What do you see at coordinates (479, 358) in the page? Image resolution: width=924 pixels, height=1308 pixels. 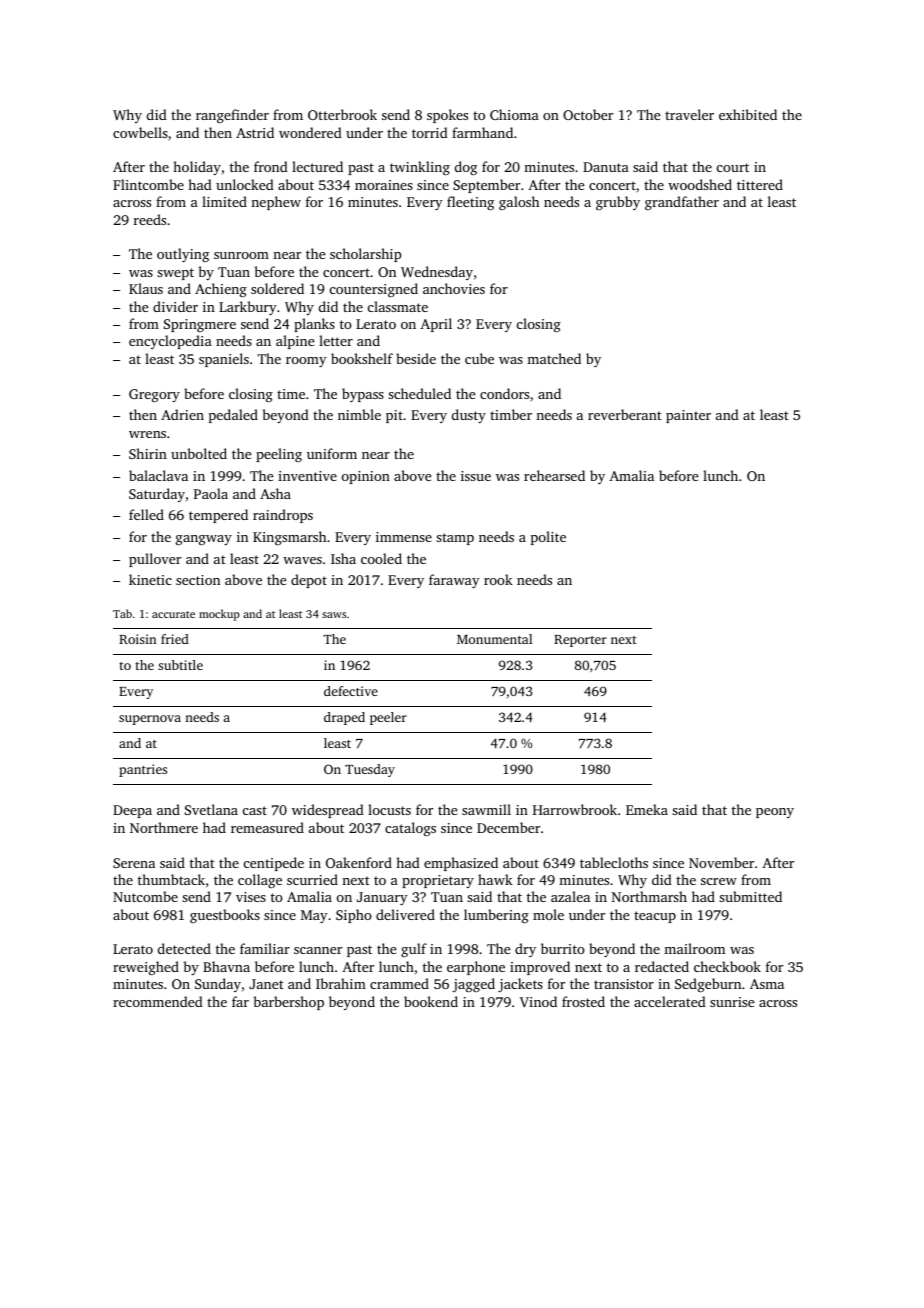 I see `cube` at bounding box center [479, 358].
